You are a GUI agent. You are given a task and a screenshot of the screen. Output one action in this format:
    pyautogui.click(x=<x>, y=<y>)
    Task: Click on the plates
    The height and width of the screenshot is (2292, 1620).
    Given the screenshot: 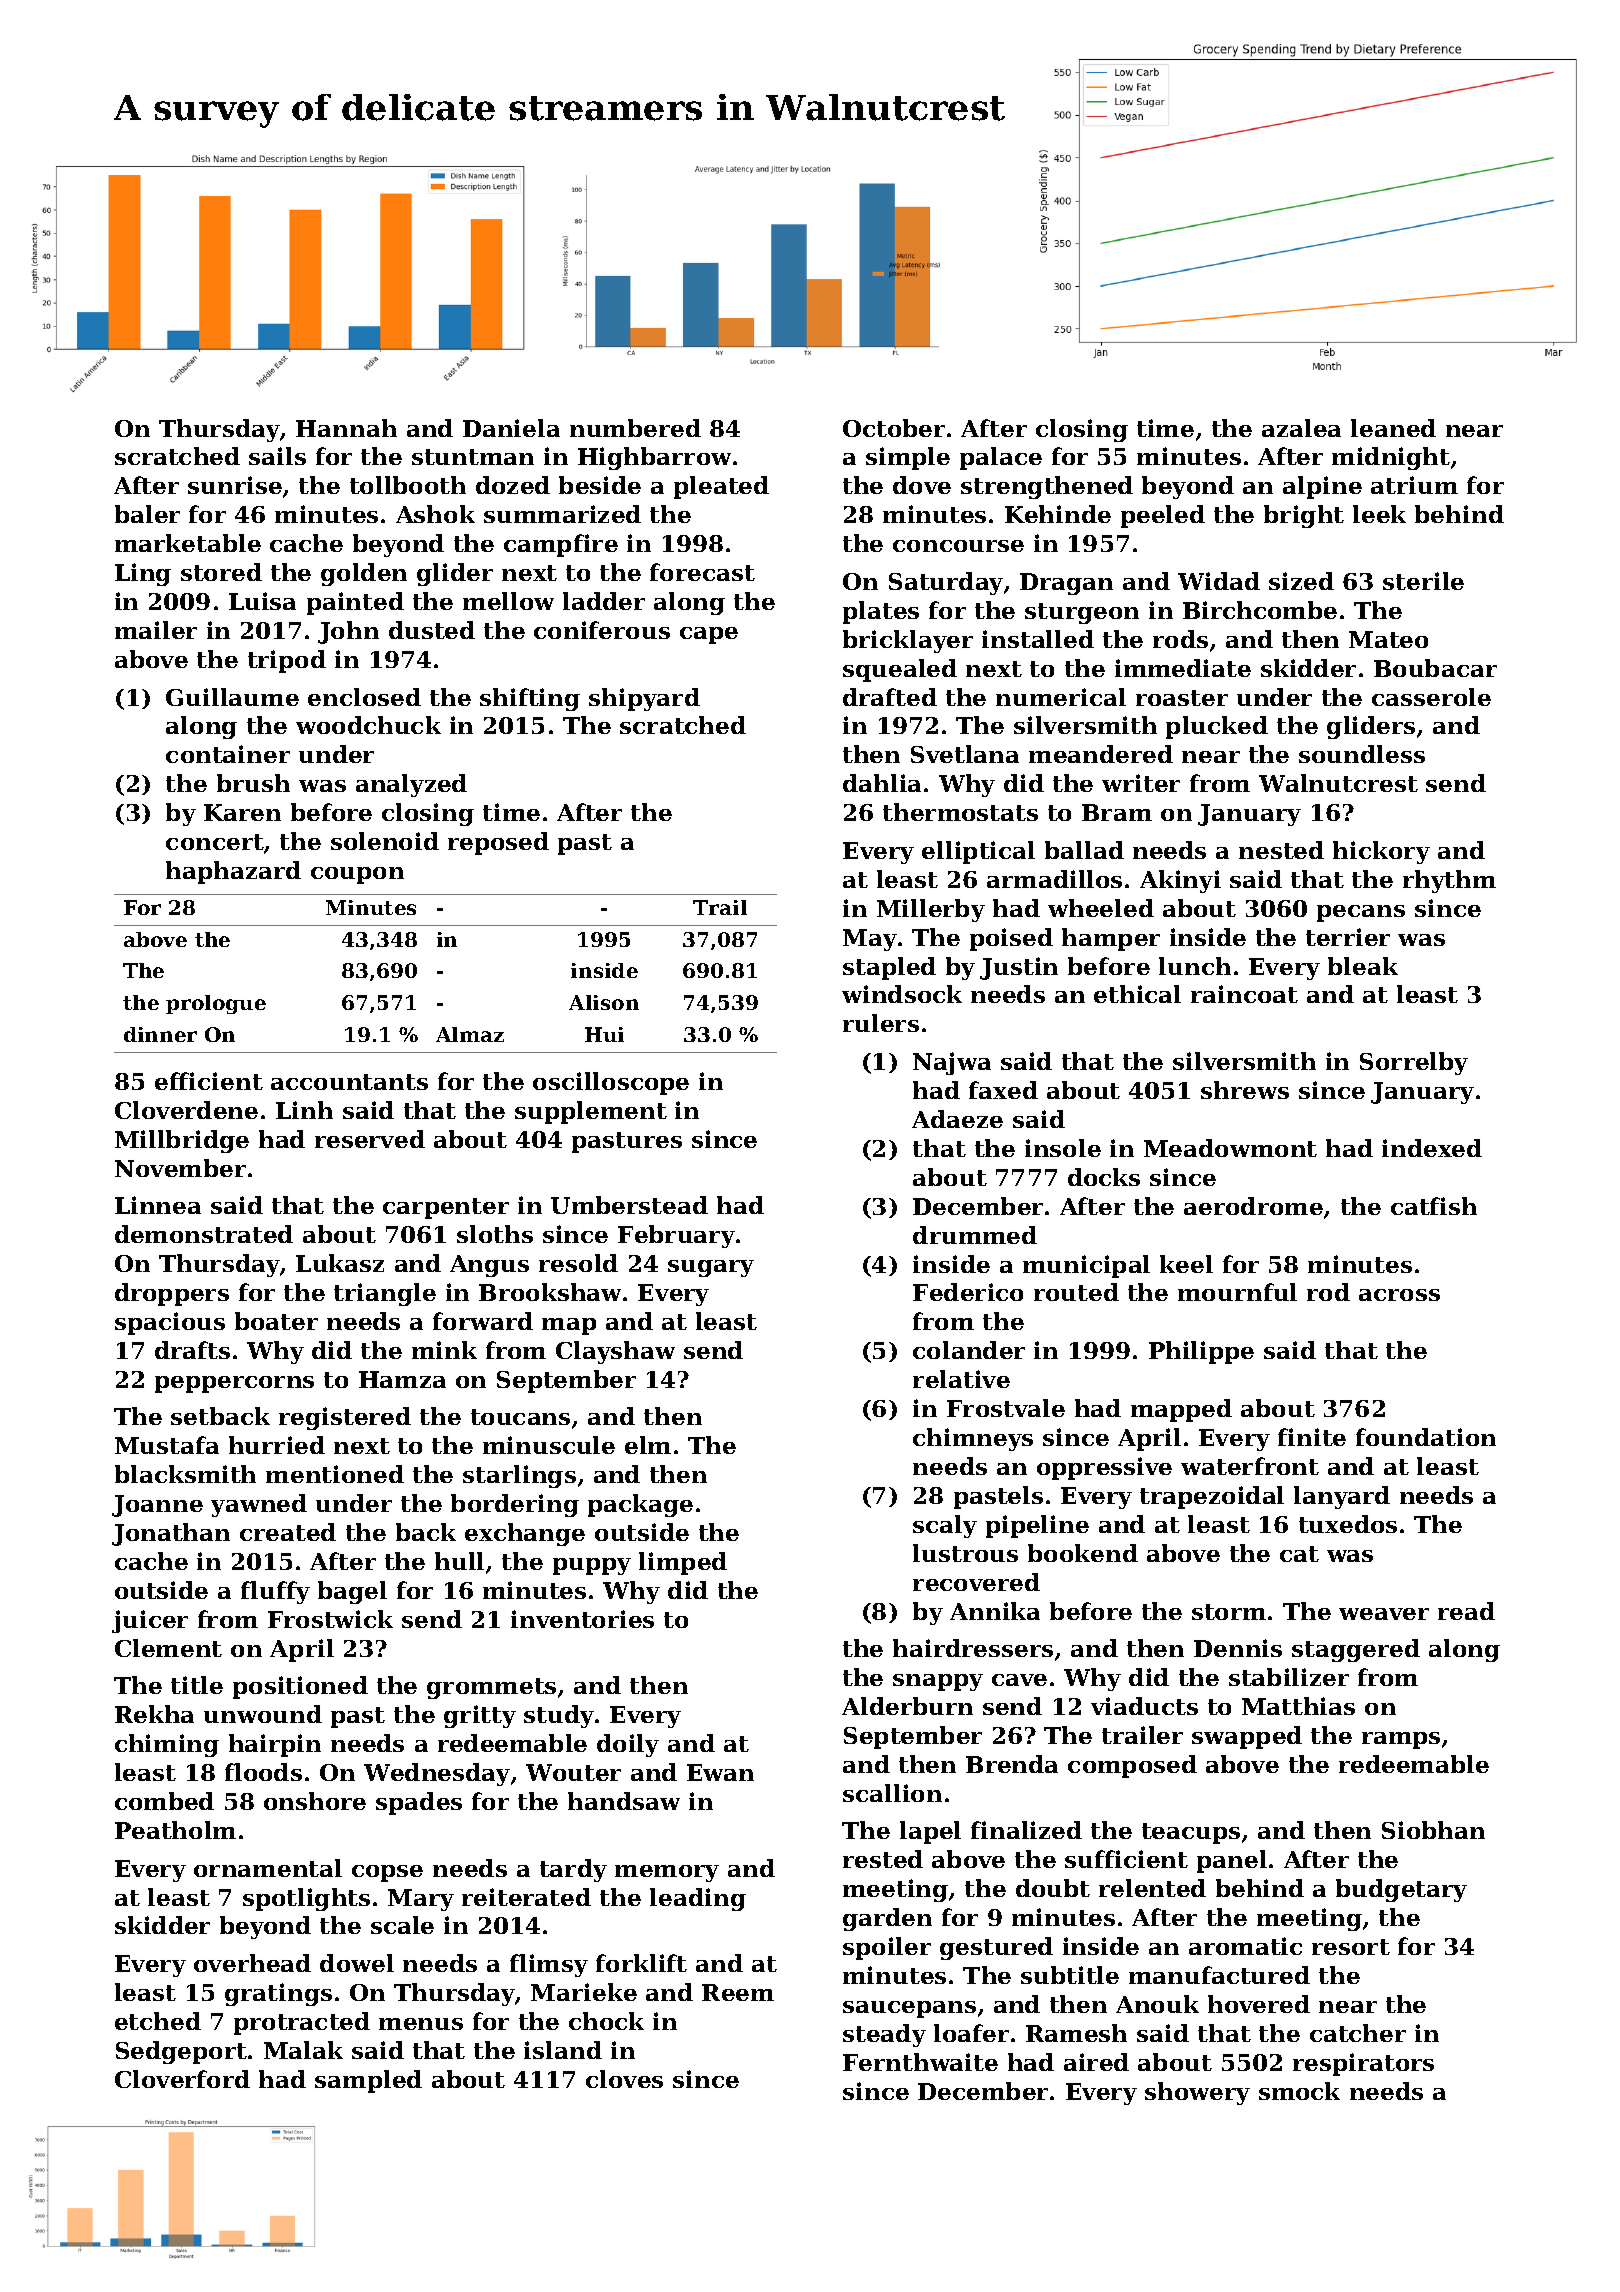 What is the action you would take?
    pyautogui.click(x=881, y=612)
